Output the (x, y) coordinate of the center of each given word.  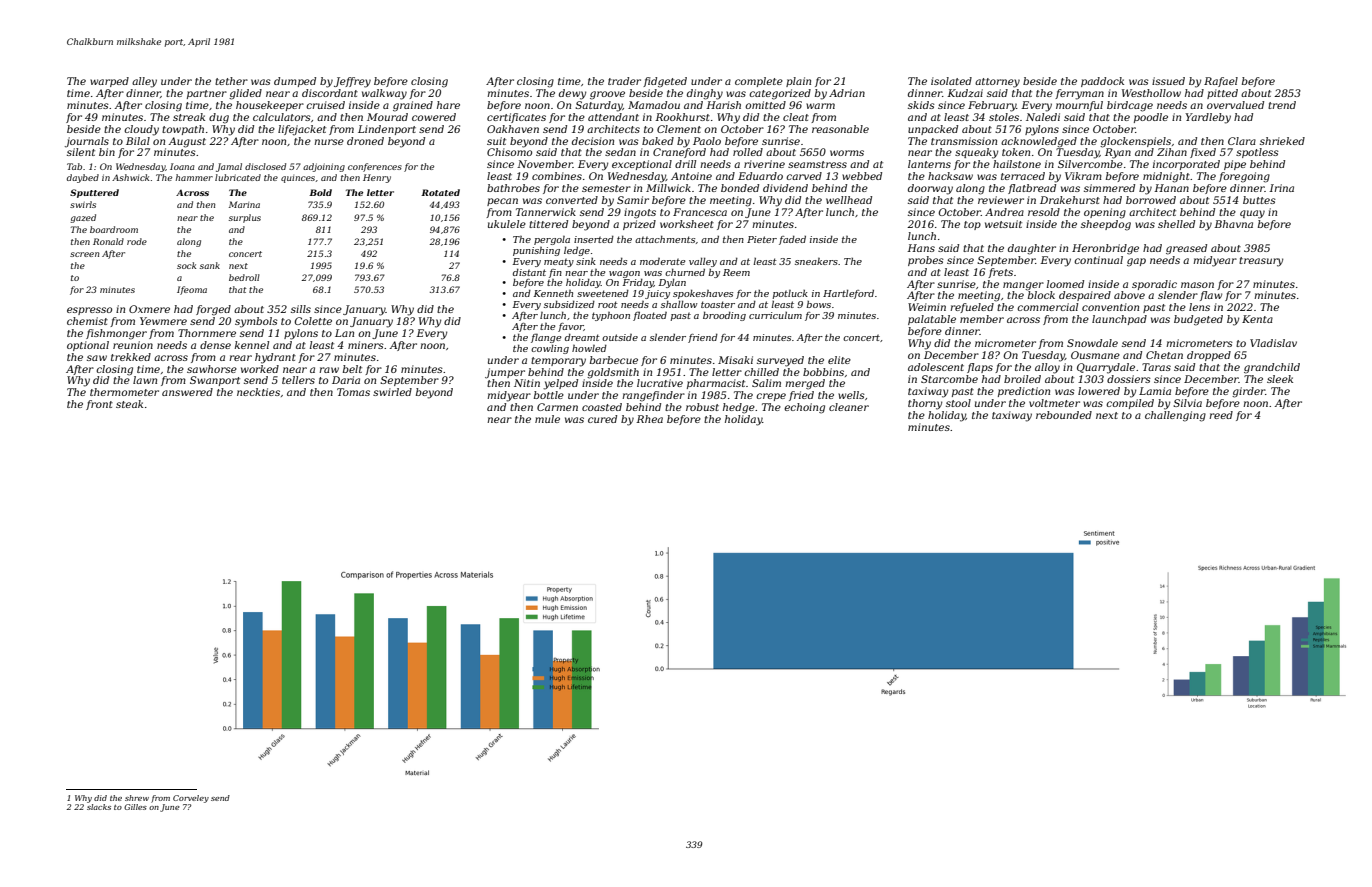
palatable (932, 320)
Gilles (135, 807)
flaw (1211, 296)
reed (1221, 415)
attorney (997, 83)
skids (921, 105)
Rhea (649, 419)
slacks (99, 807)
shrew (137, 798)
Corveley (191, 799)
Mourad (387, 117)
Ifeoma (192, 290)
